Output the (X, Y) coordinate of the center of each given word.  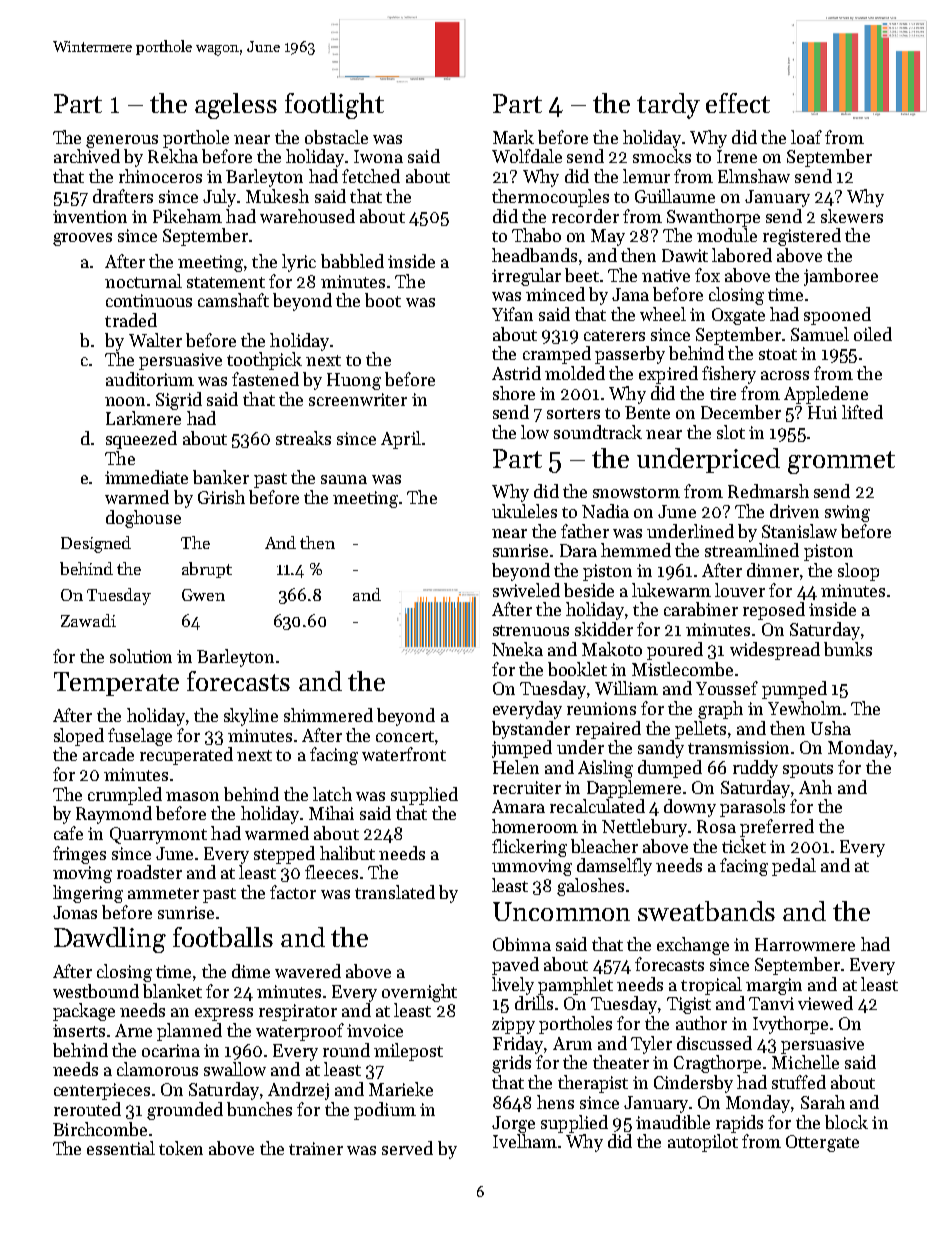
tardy (668, 106)
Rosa (716, 826)
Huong (354, 381)
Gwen (203, 595)
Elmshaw (754, 176)
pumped (794, 690)
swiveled (526, 590)
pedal (794, 867)
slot (731, 432)
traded (131, 320)
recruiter (527, 787)
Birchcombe (100, 1129)
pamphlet (575, 986)
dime (251, 971)
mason (192, 796)
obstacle (336, 137)
